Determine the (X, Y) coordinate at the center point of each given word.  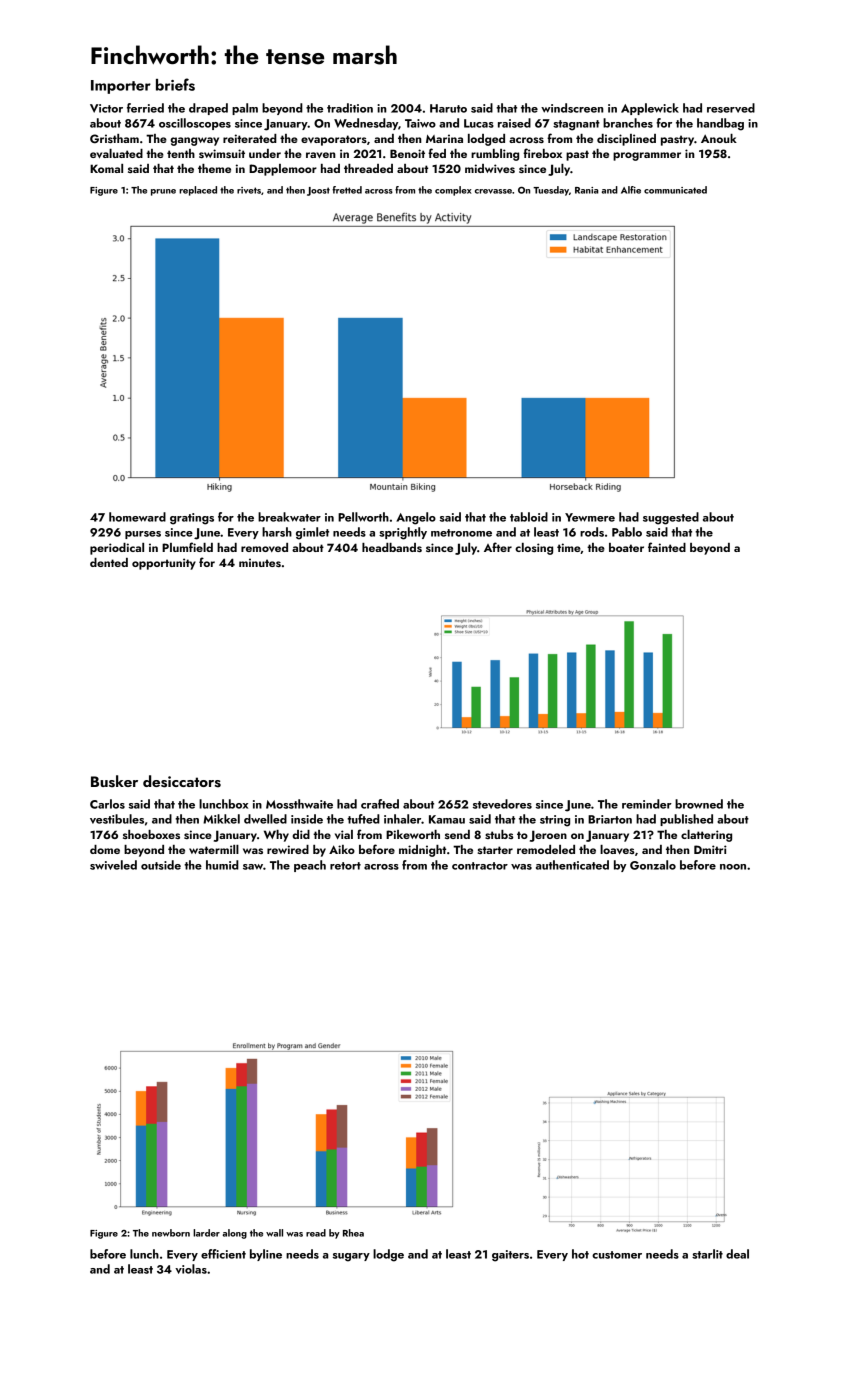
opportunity (164, 564)
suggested (671, 518)
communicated (675, 190)
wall (274, 1233)
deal (737, 1254)
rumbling (495, 155)
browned (699, 804)
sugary (351, 1257)
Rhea (353, 1233)
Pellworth (363, 517)
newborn (171, 1233)
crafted (380, 804)
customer (617, 1255)
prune (163, 192)
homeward (137, 517)
